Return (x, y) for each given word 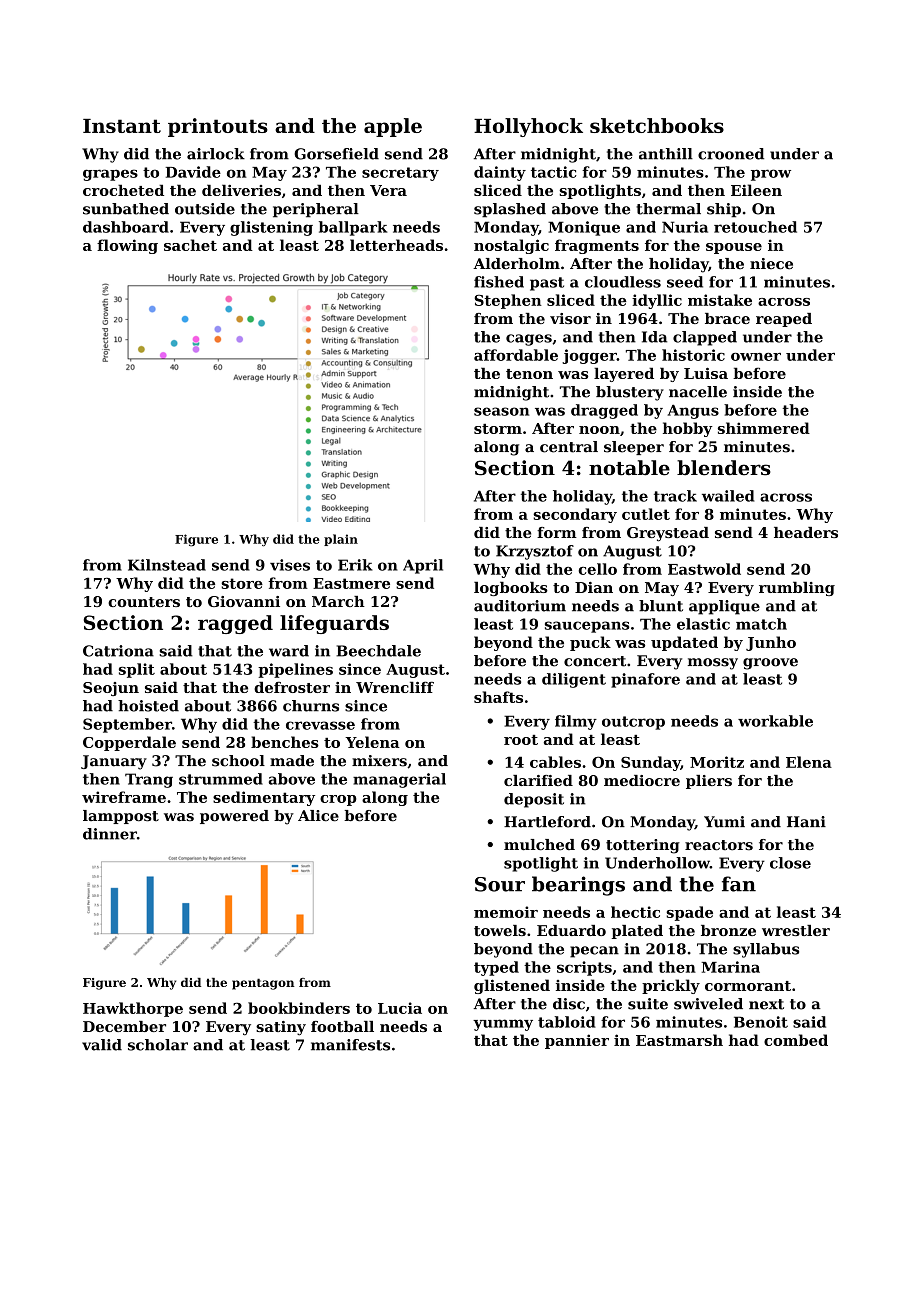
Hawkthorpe (133, 1009)
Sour (500, 884)
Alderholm (516, 264)
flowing (127, 246)
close (790, 863)
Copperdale (129, 743)
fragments (597, 246)
